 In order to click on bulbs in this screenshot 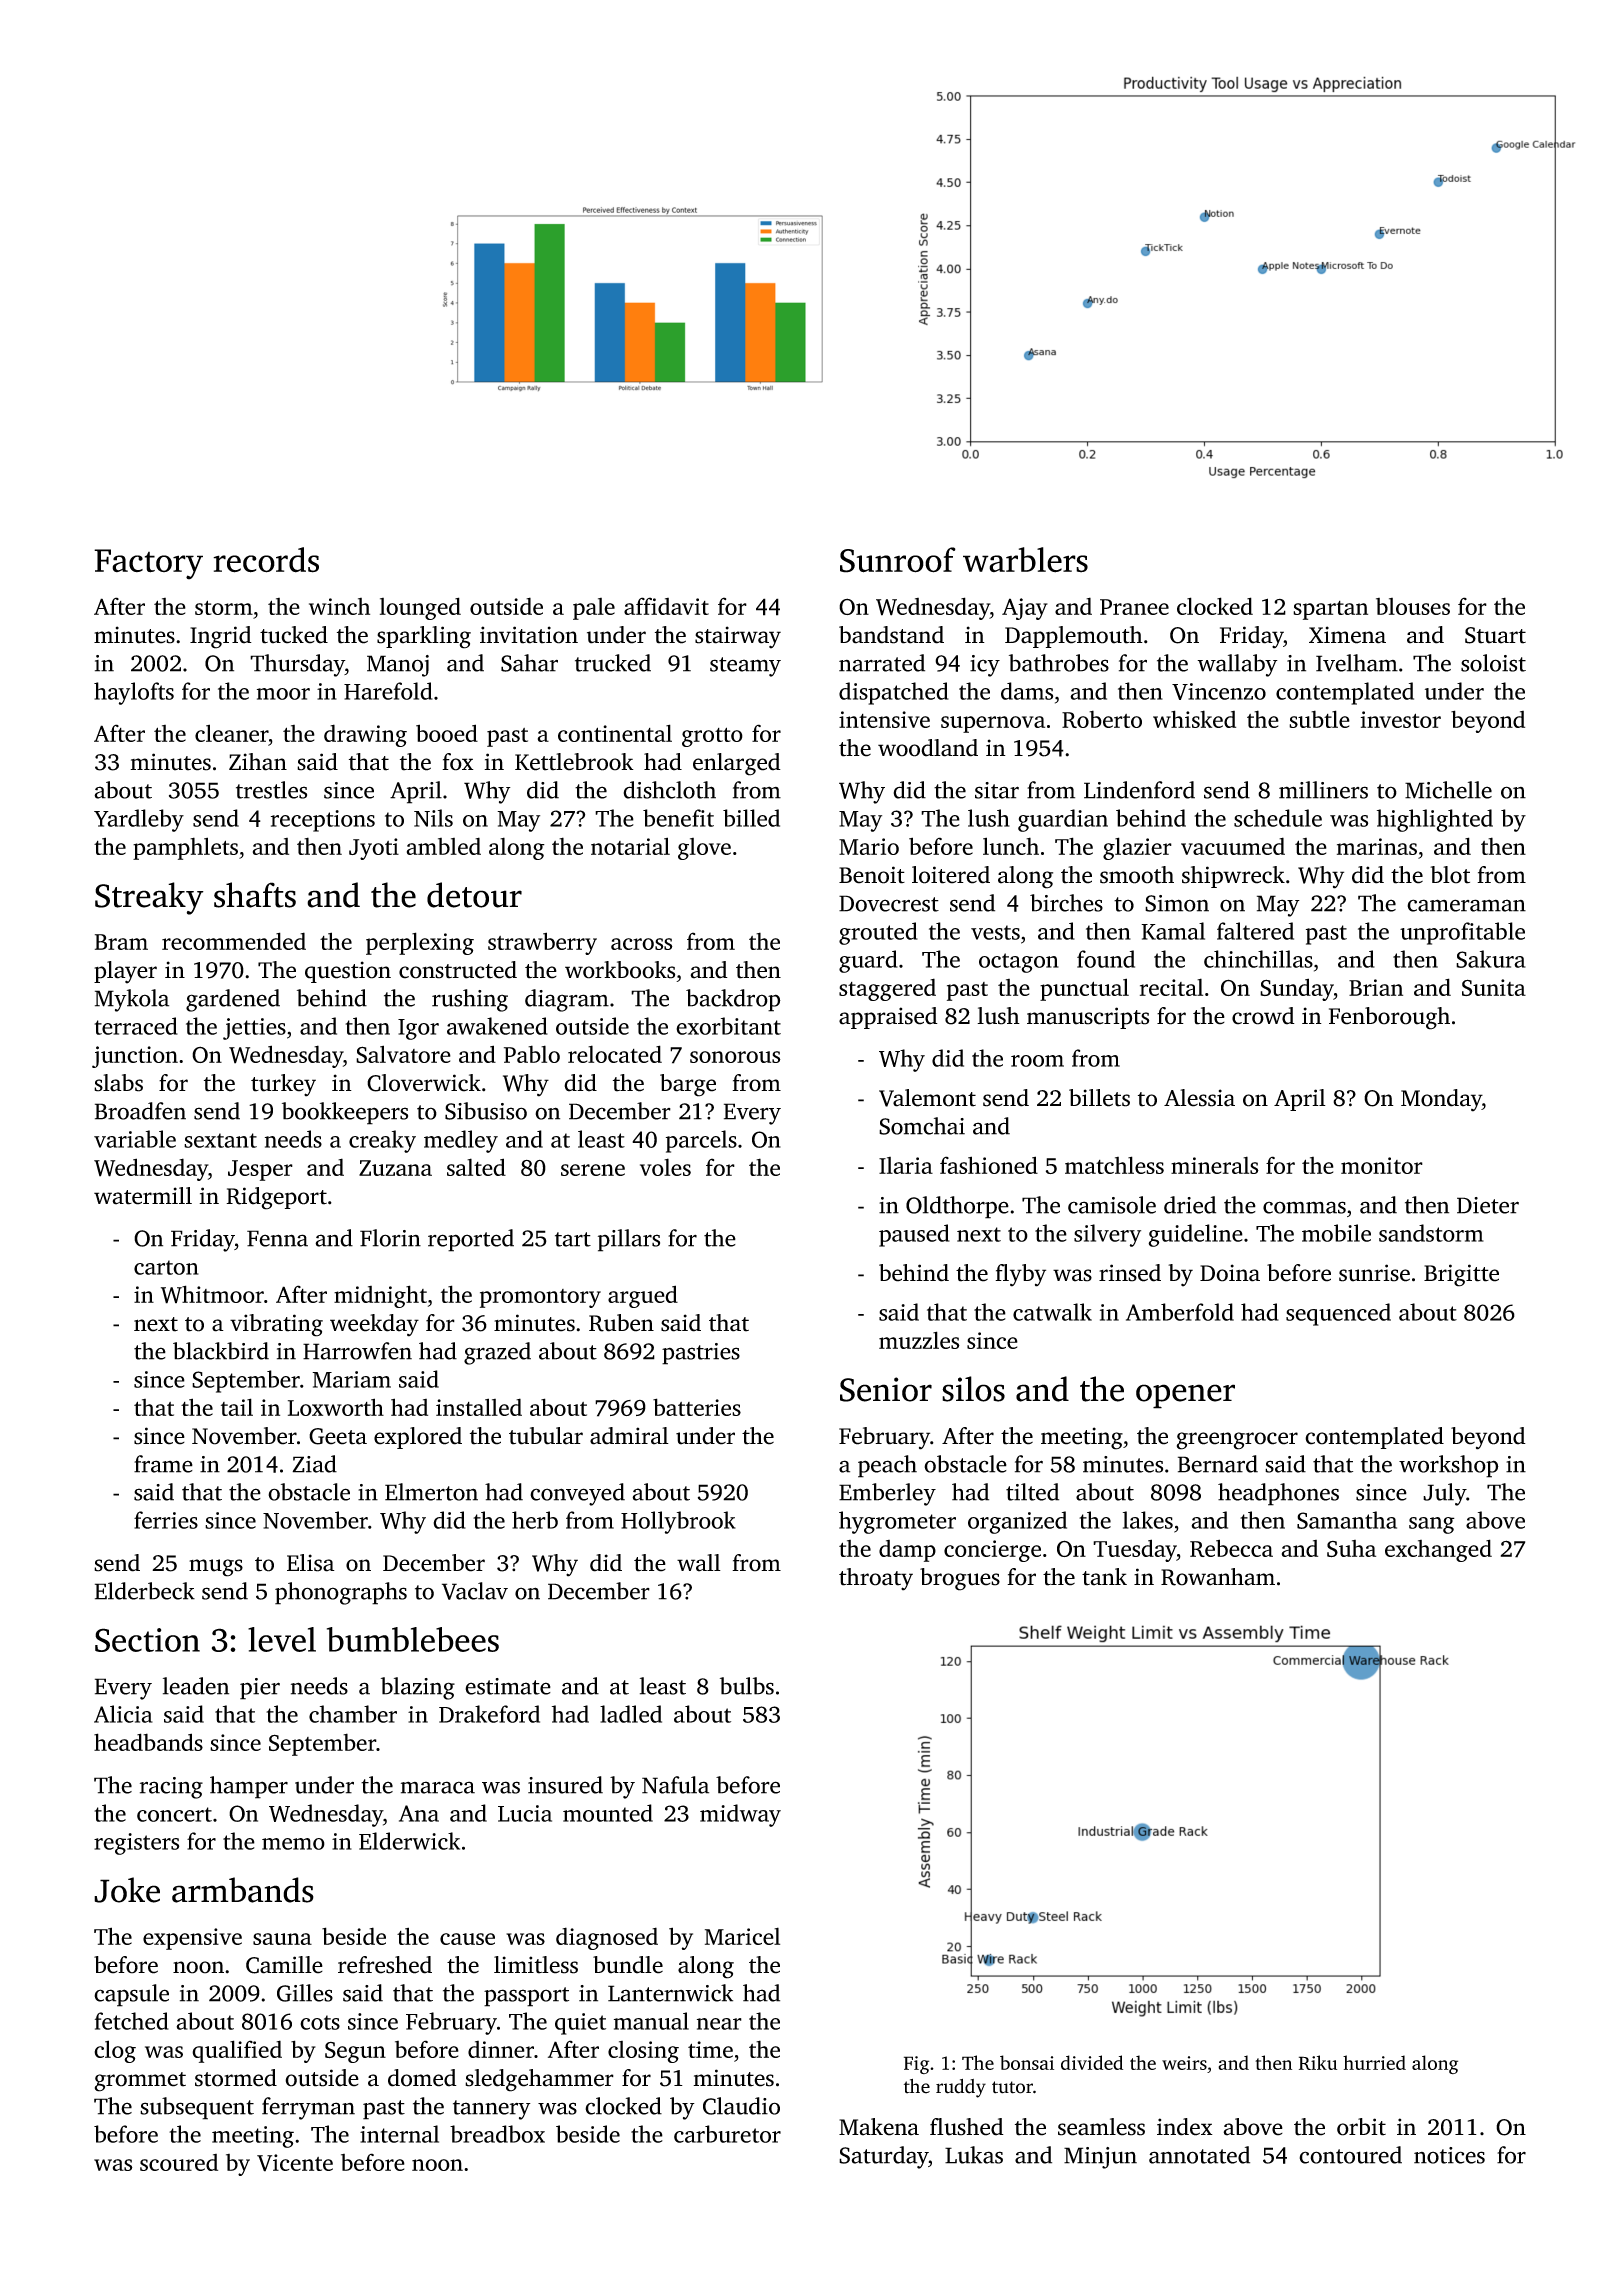, I will do `click(747, 1686)`.
